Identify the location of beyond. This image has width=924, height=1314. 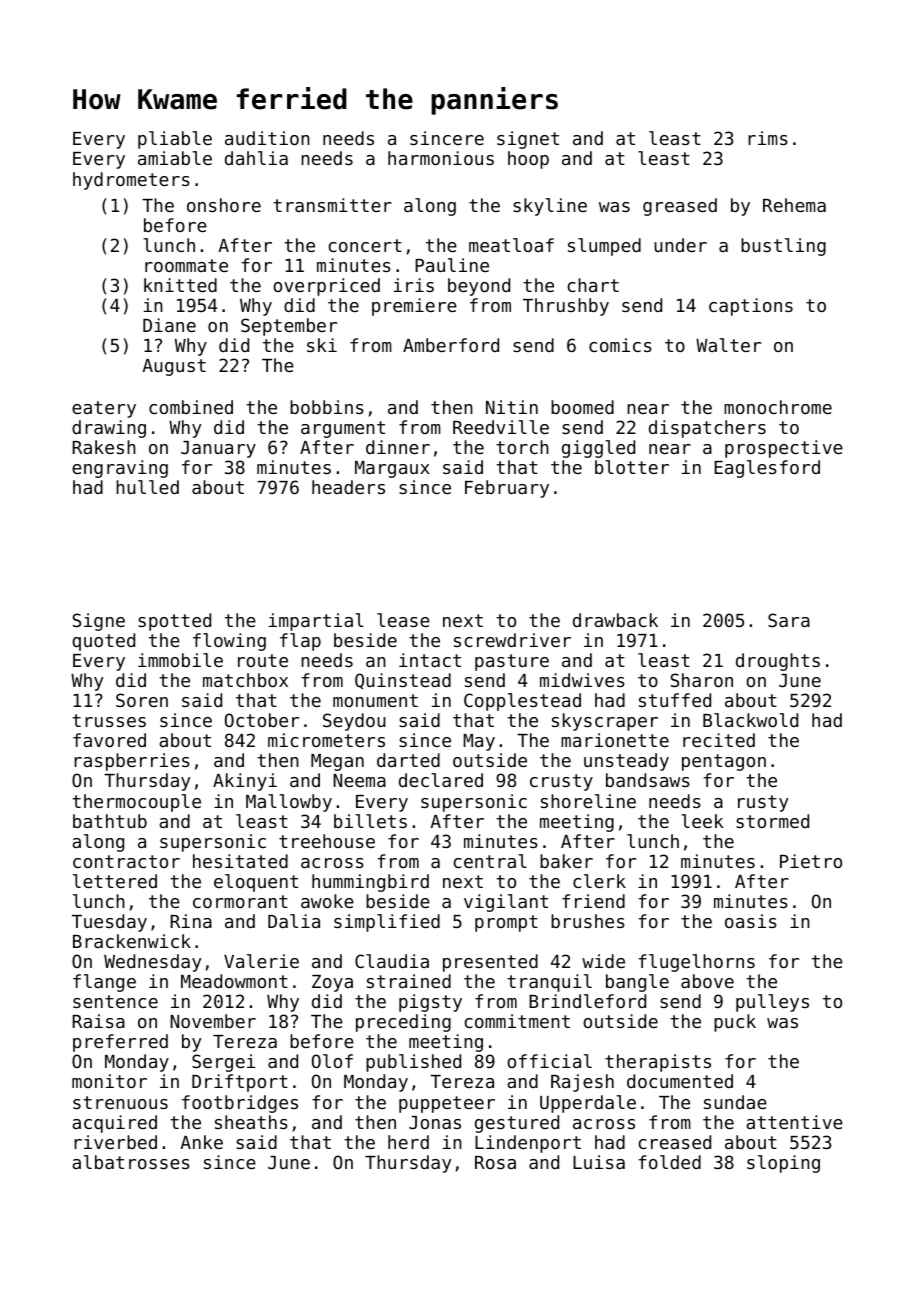
(479, 287).
